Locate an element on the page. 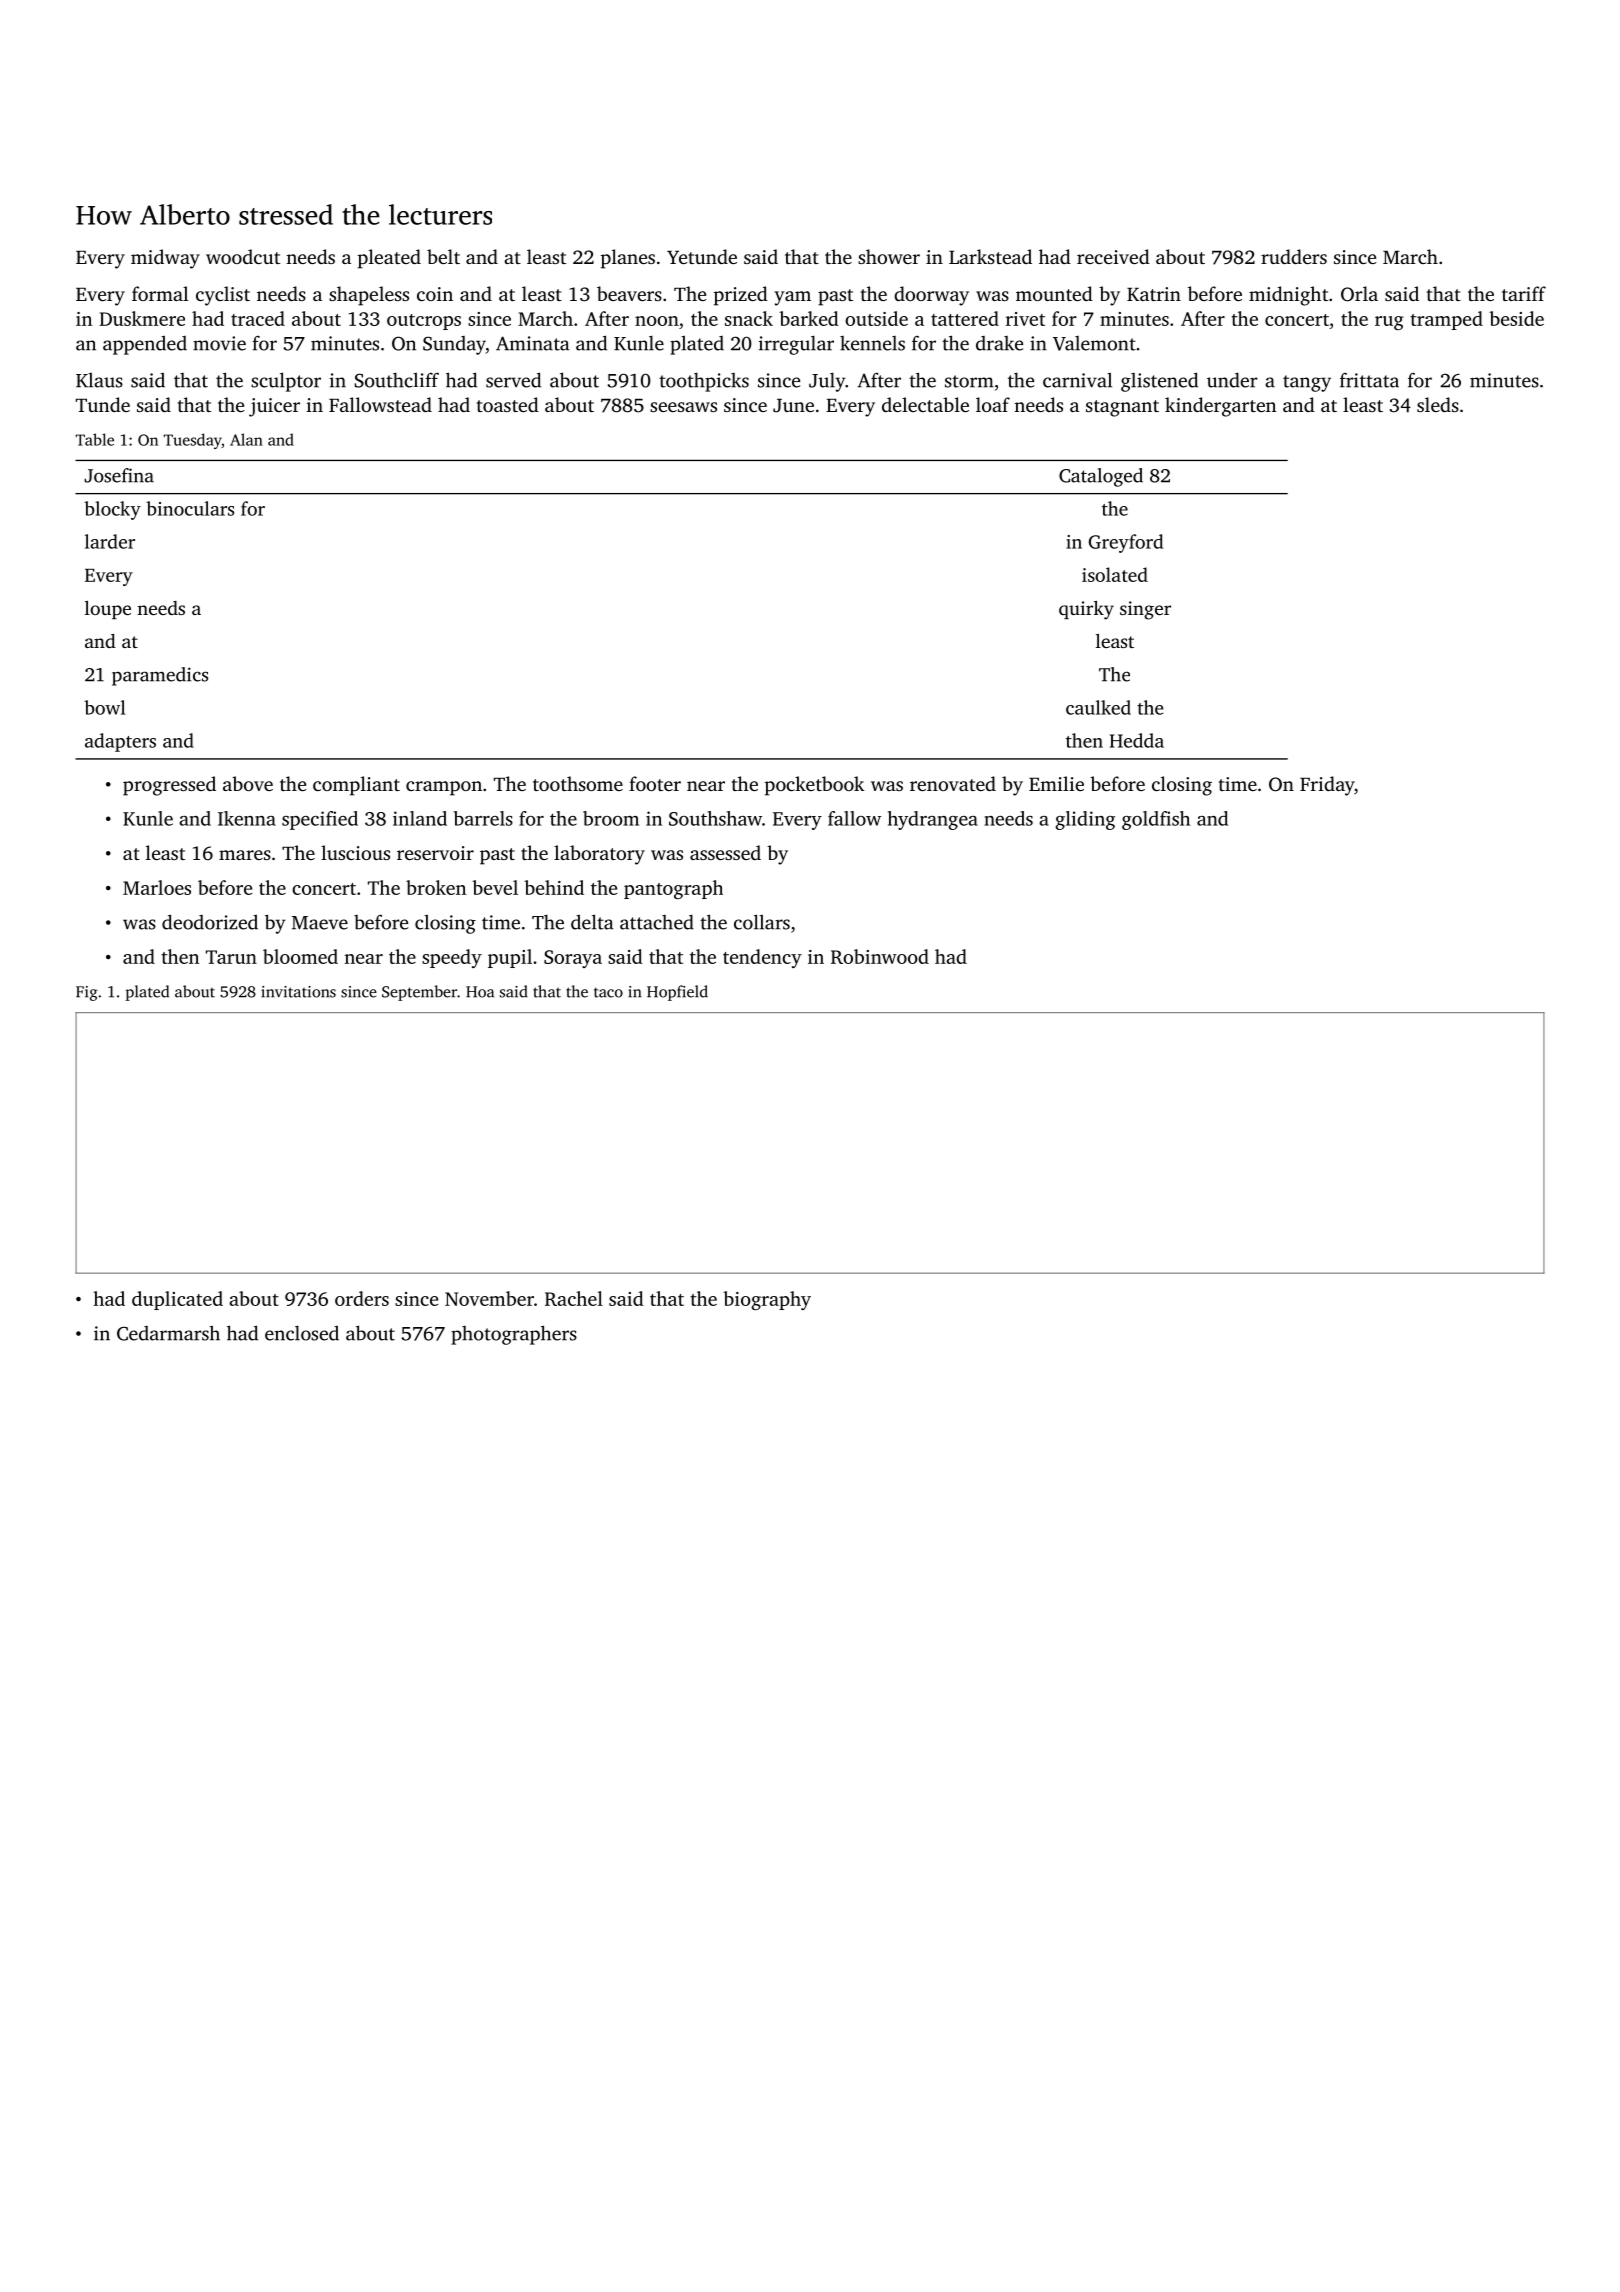 The width and height of the document is (1620, 2292). tendency is located at coordinates (762, 958).
